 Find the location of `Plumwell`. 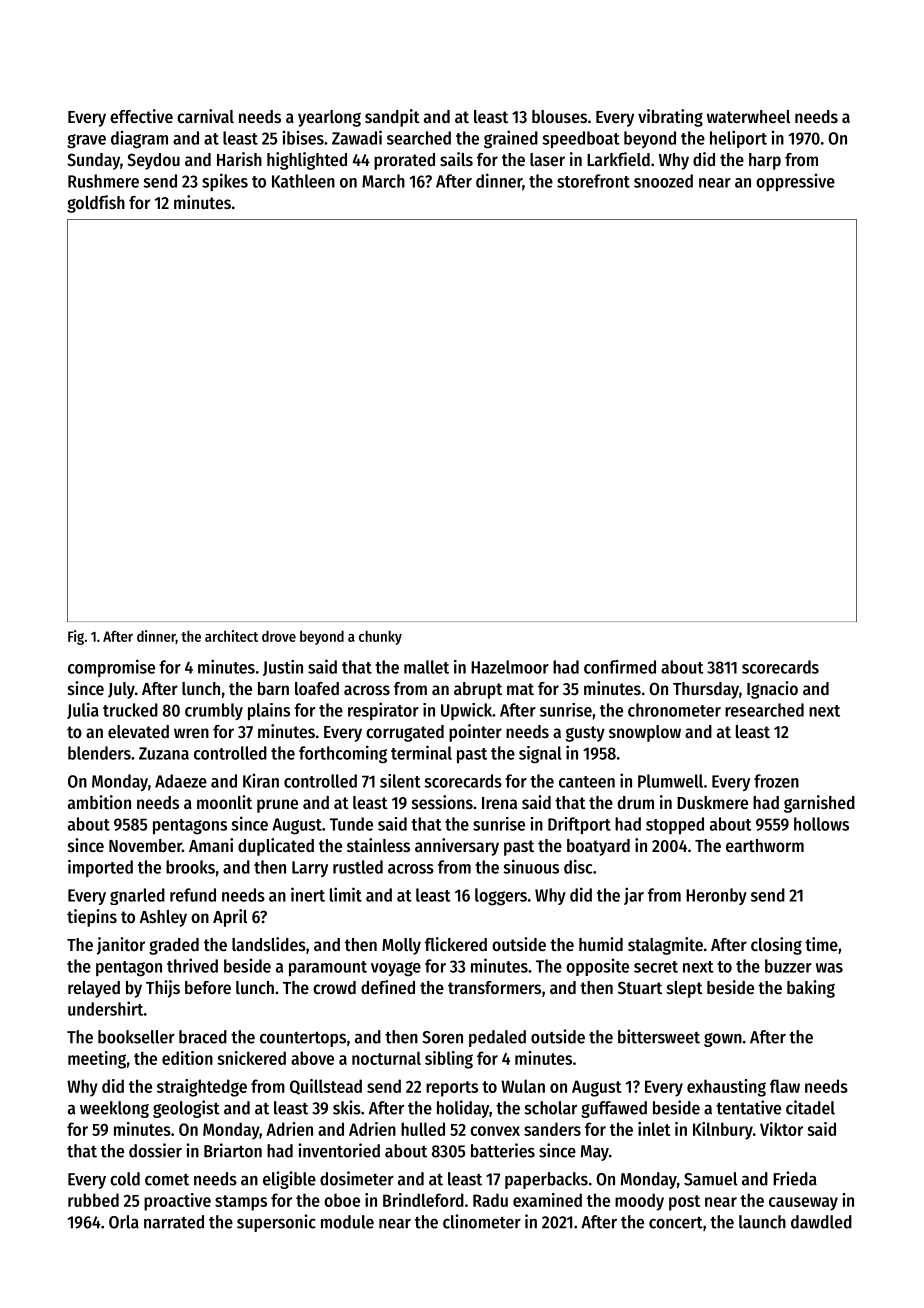

Plumwell is located at coordinates (670, 781).
